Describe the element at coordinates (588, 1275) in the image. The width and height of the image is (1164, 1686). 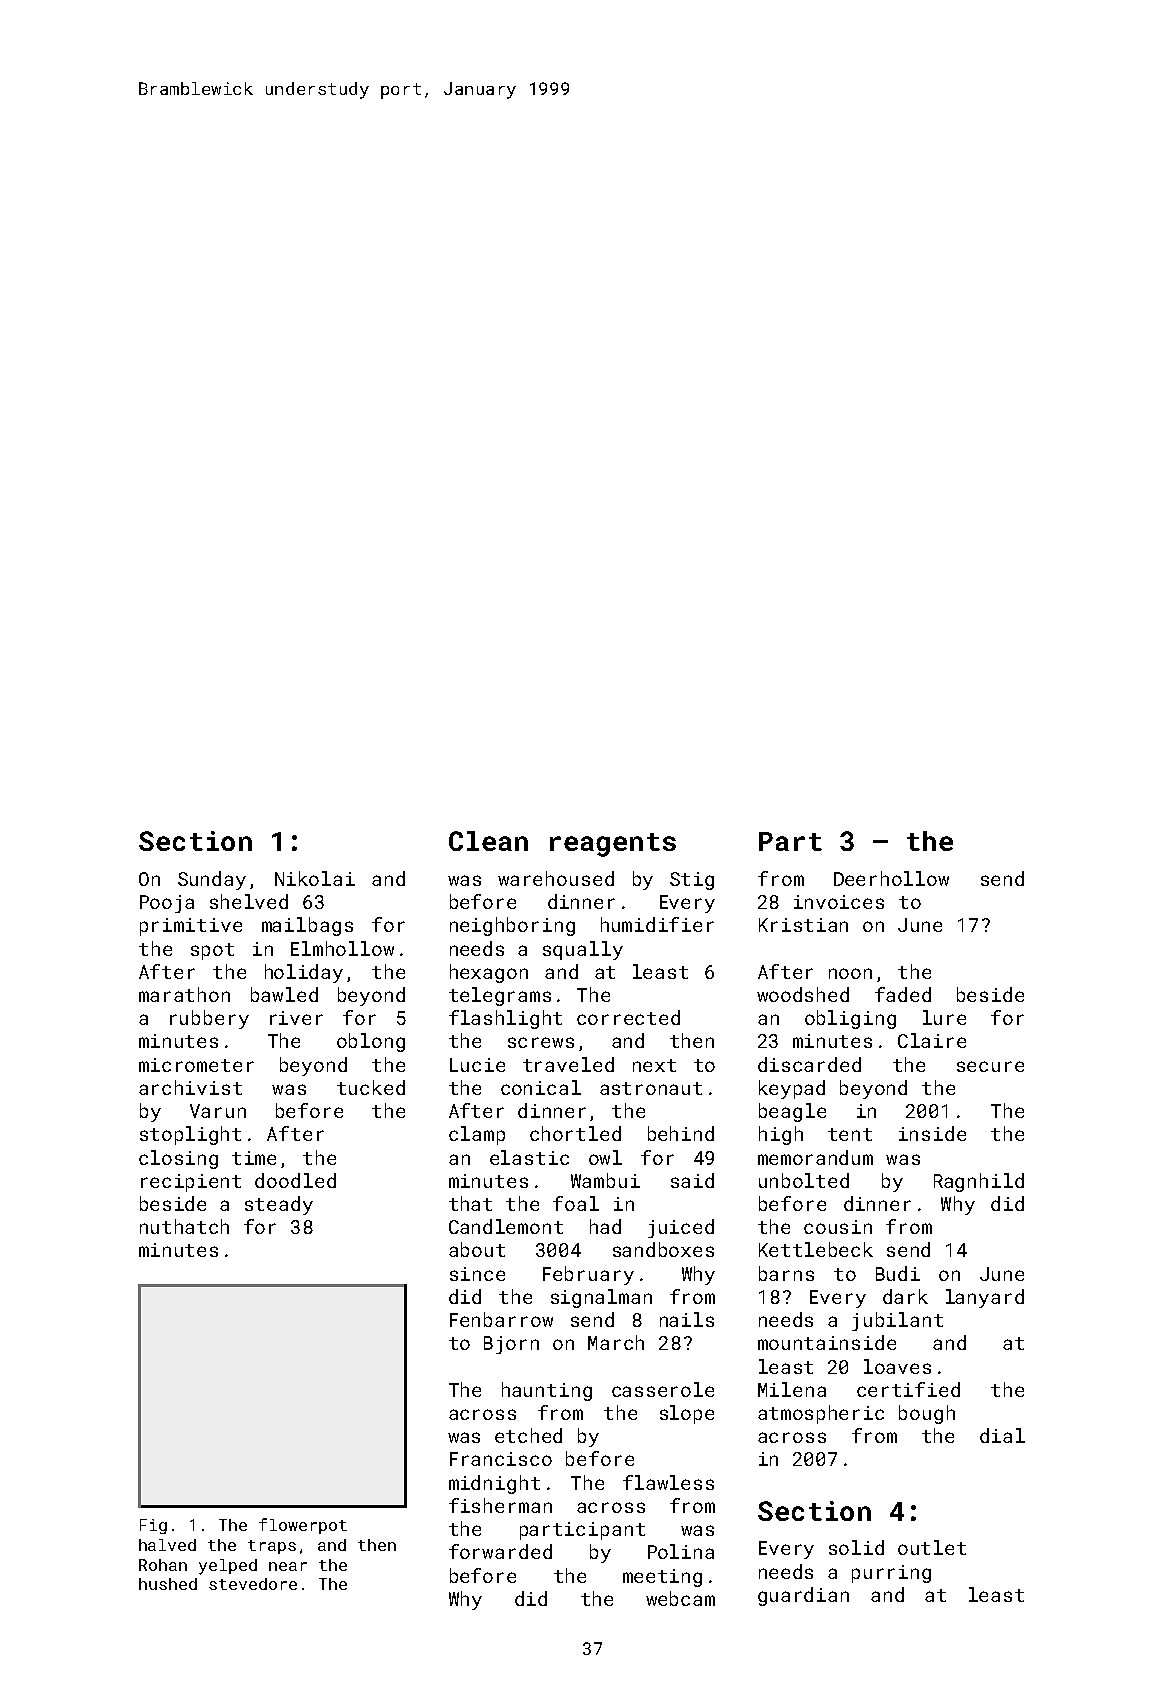
I see `February` at that location.
